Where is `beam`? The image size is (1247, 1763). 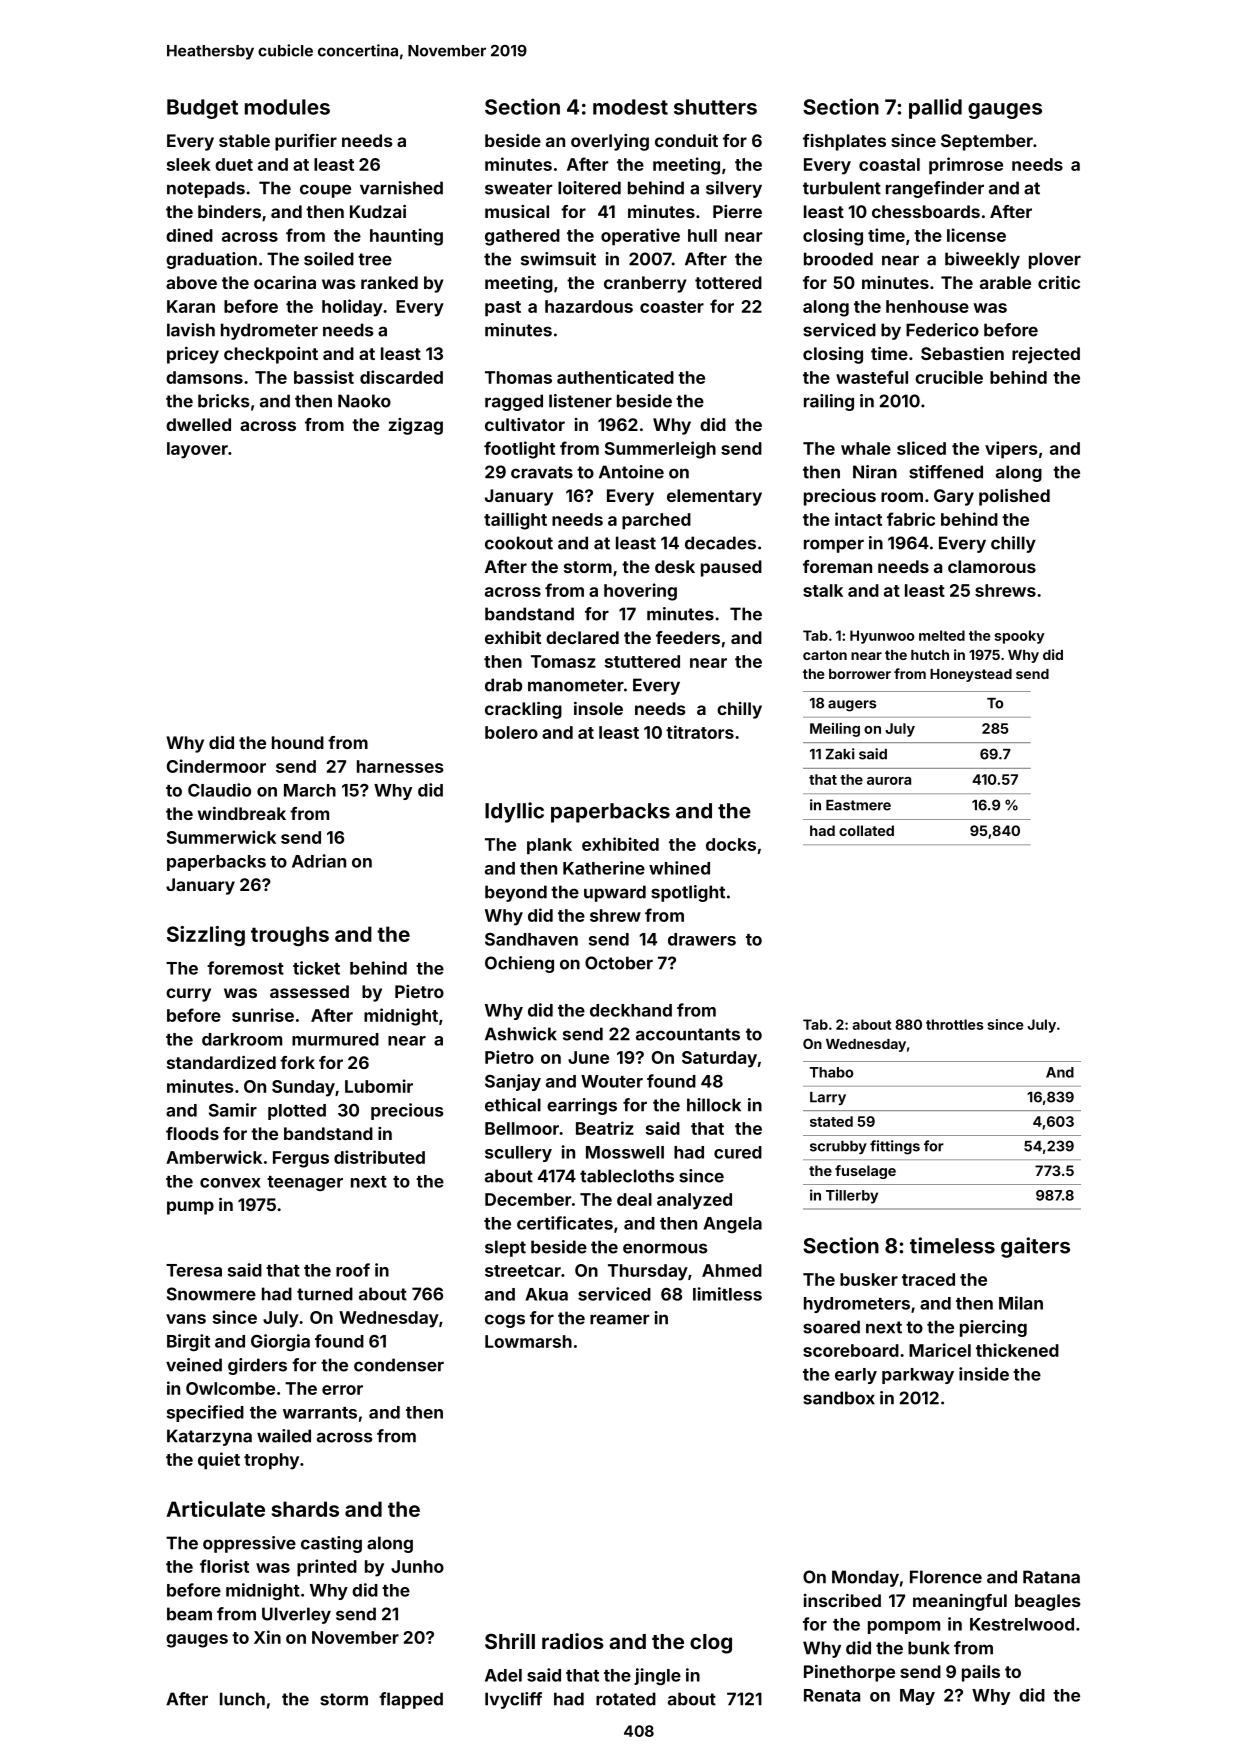 beam is located at coordinates (189, 1614).
